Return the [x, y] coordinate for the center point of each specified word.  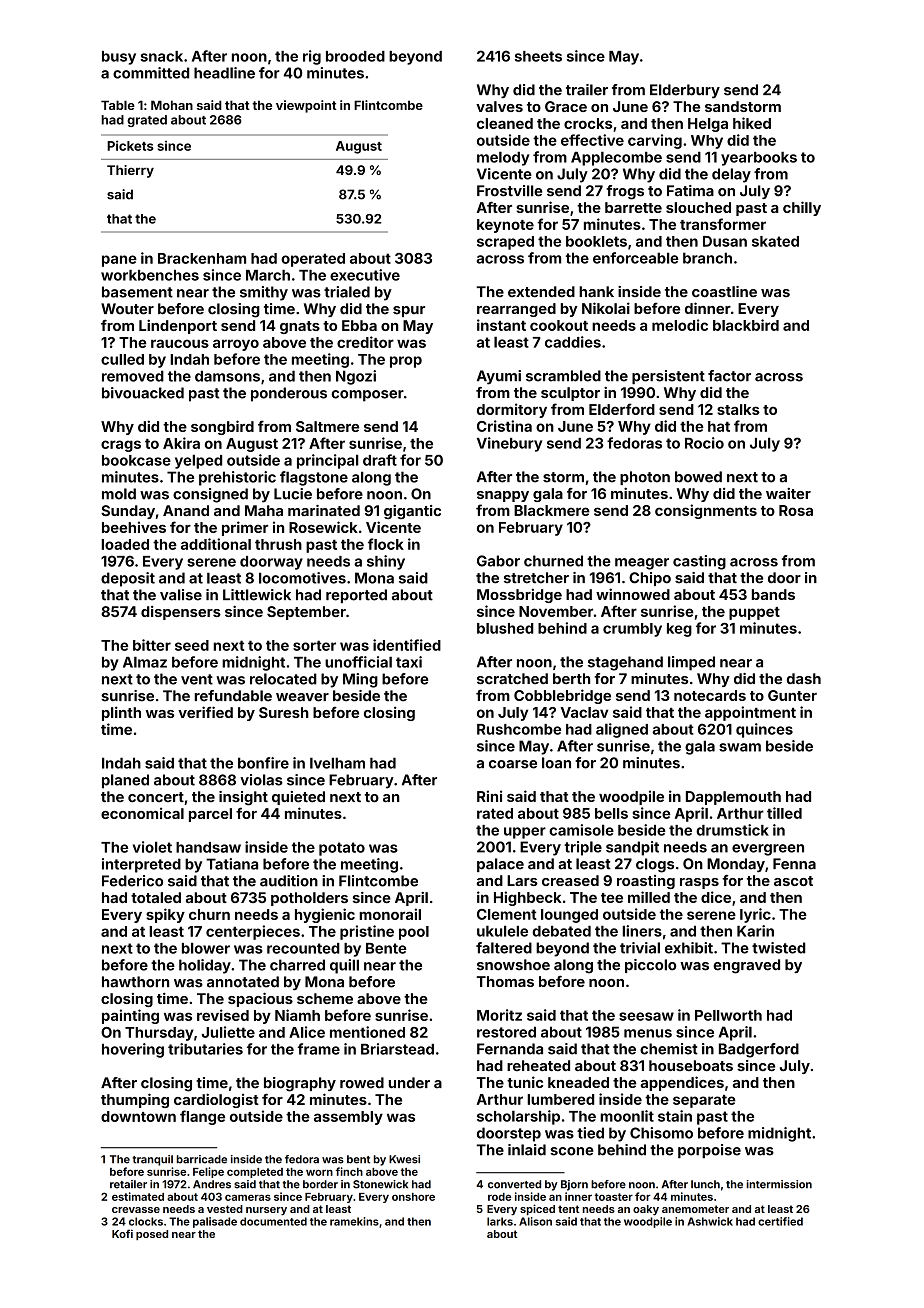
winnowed [633, 594]
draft [380, 460]
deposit [128, 579]
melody [503, 158]
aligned [622, 730]
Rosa [796, 510]
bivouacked [143, 393]
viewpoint [306, 106]
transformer [723, 224]
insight [243, 798]
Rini [489, 796]
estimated [138, 1196]
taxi [409, 662]
